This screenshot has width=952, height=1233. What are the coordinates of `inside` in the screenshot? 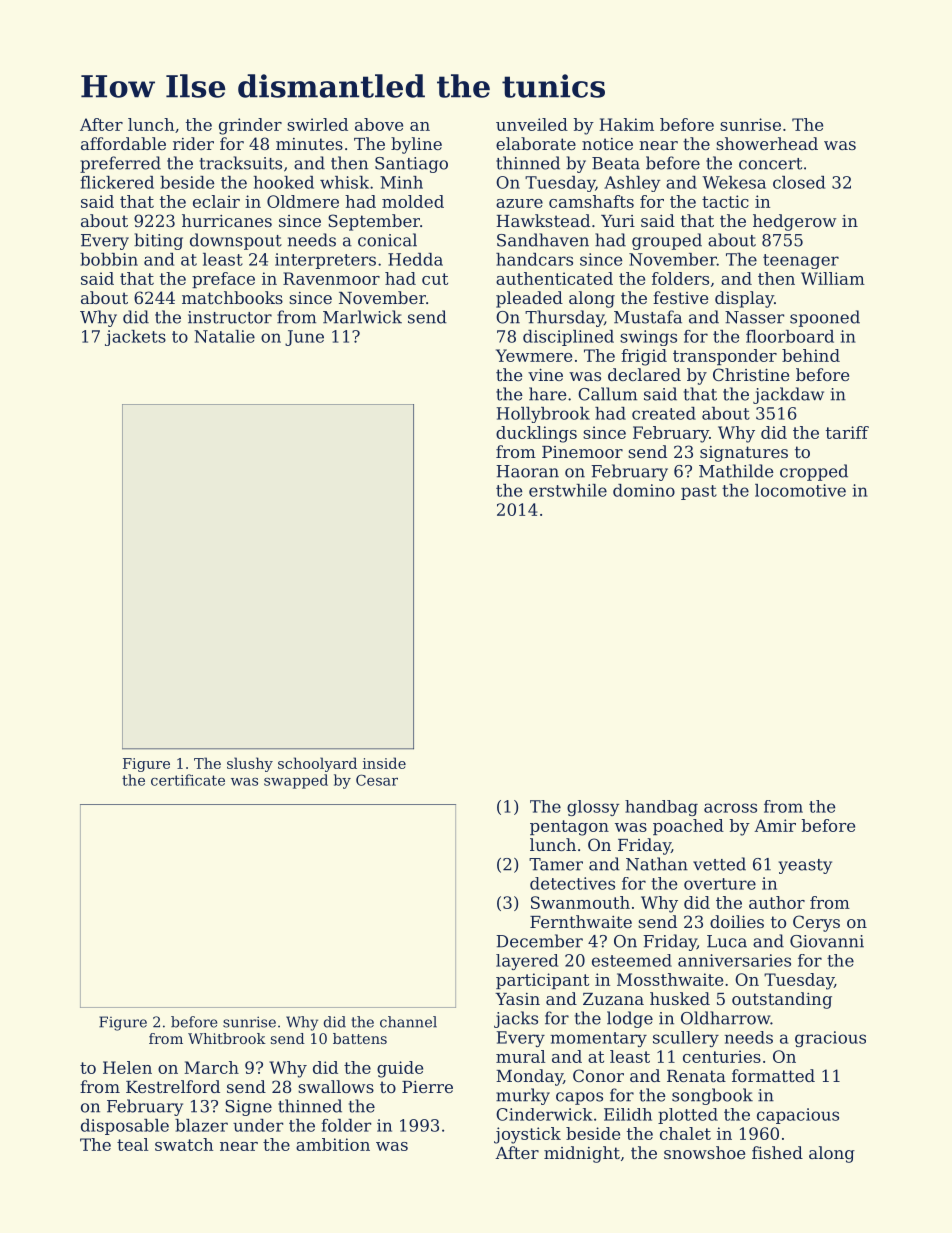 It's located at (384, 763).
